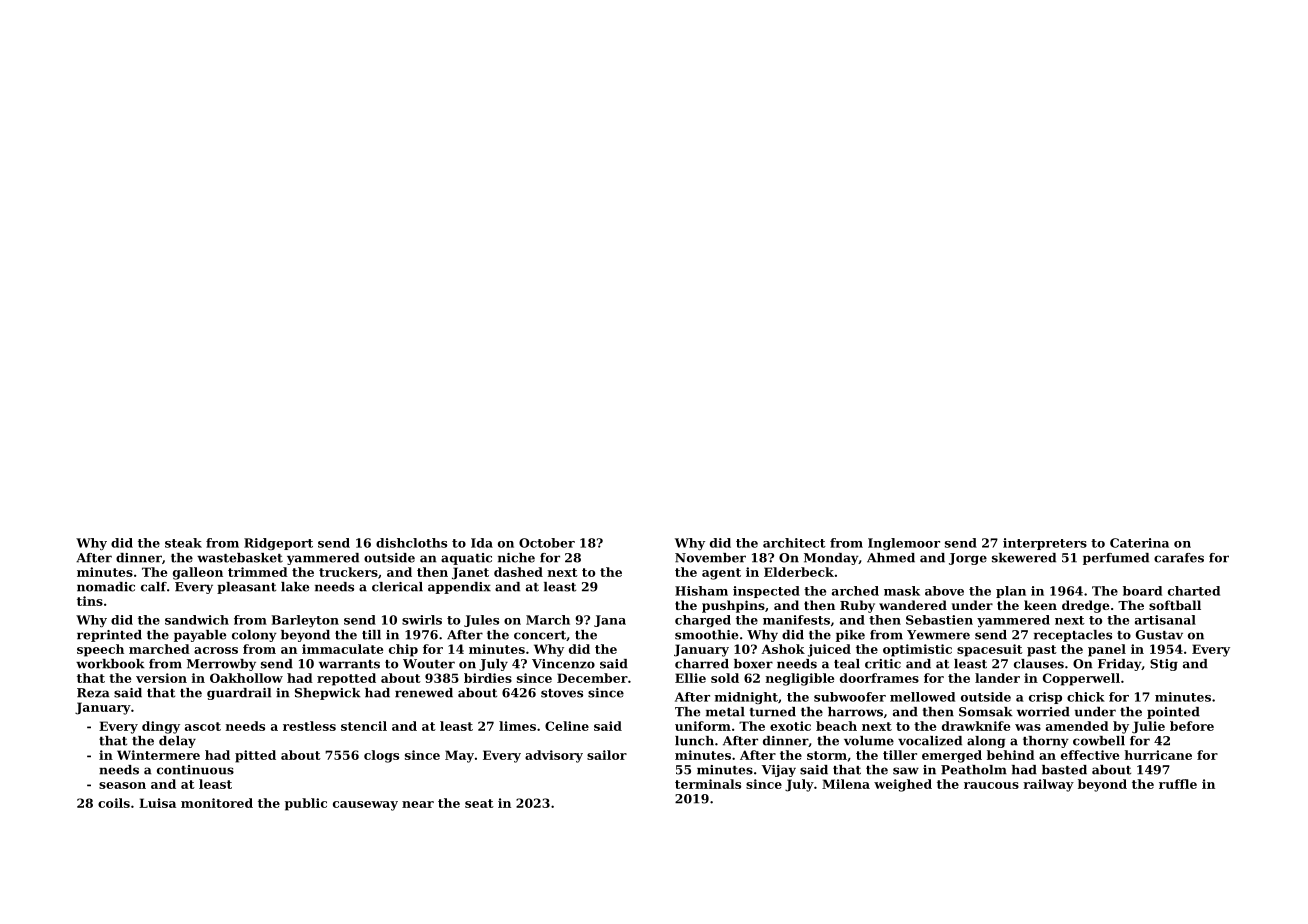 The width and height of the screenshot is (1308, 924). What do you see at coordinates (938, 635) in the screenshot?
I see `Yewmere` at bounding box center [938, 635].
